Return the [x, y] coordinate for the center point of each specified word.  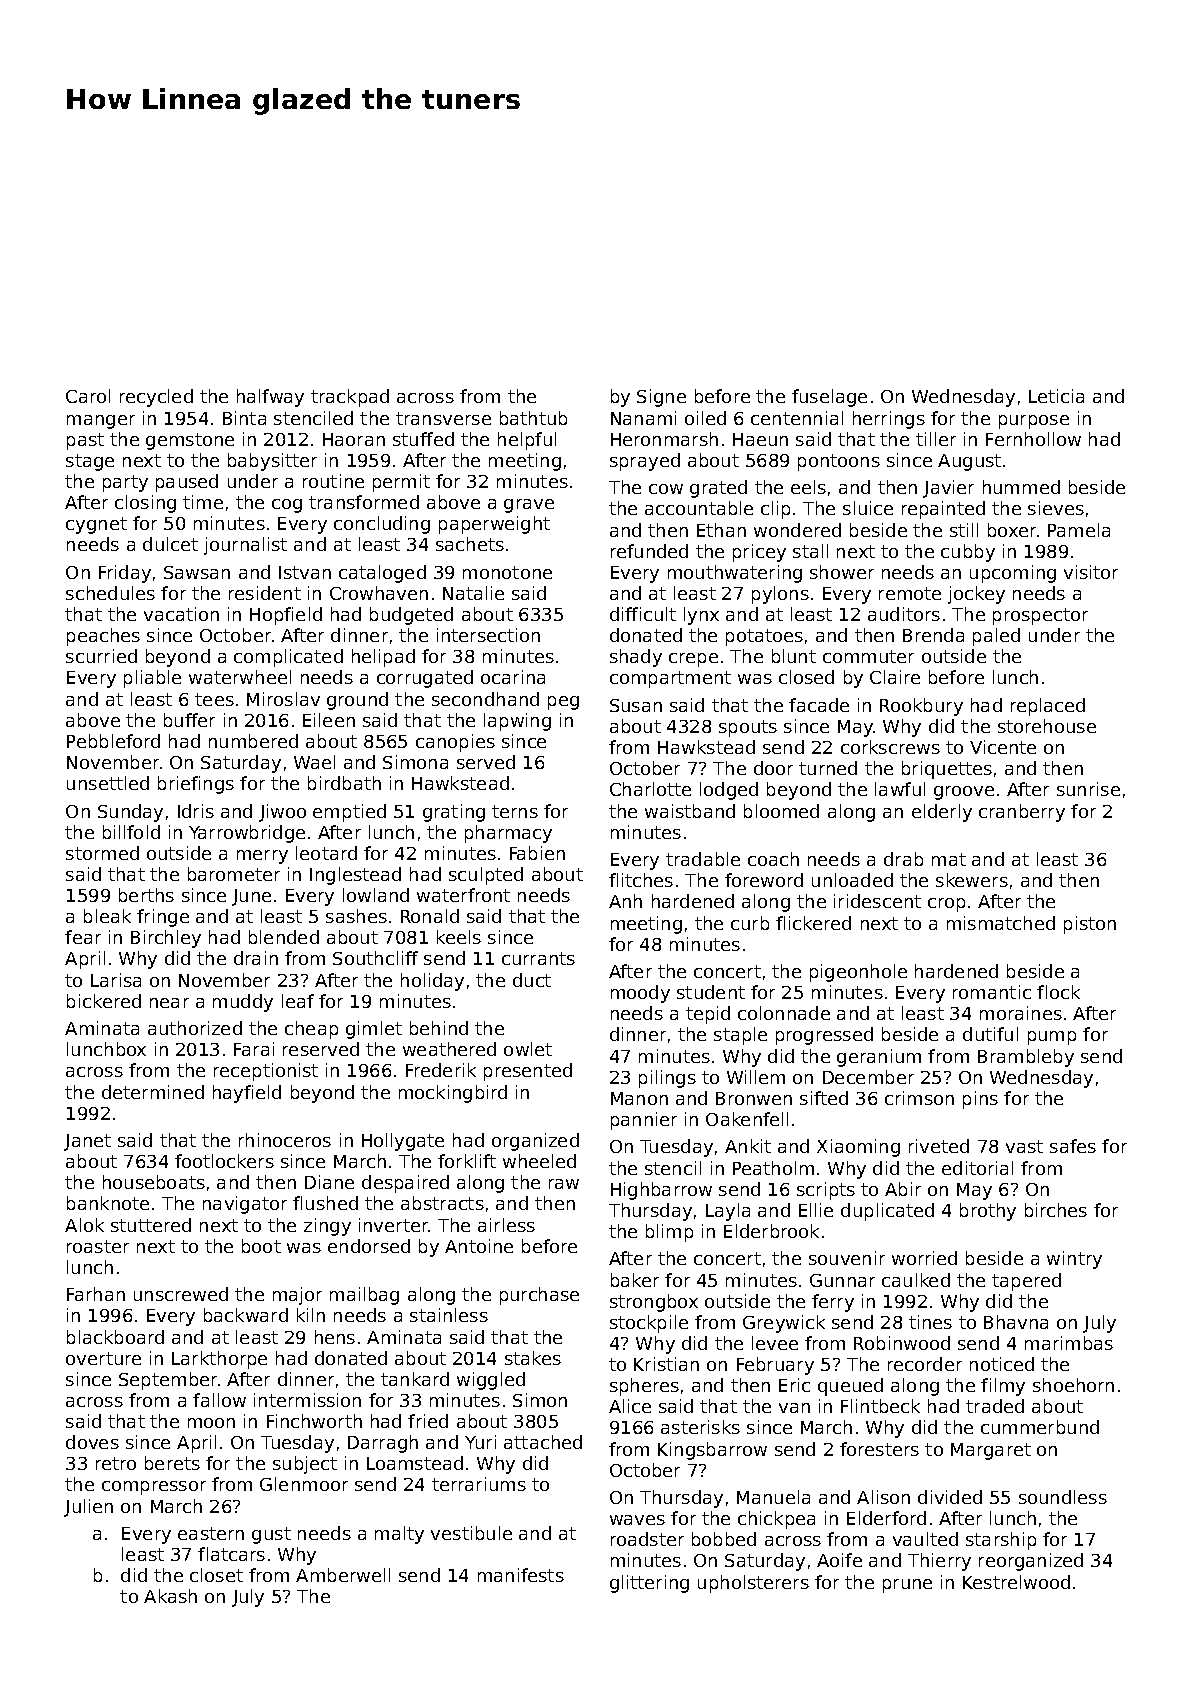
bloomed [781, 811]
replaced [1048, 707]
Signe [661, 398]
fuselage [829, 398]
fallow [219, 1400]
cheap [311, 1030]
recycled [156, 398]
